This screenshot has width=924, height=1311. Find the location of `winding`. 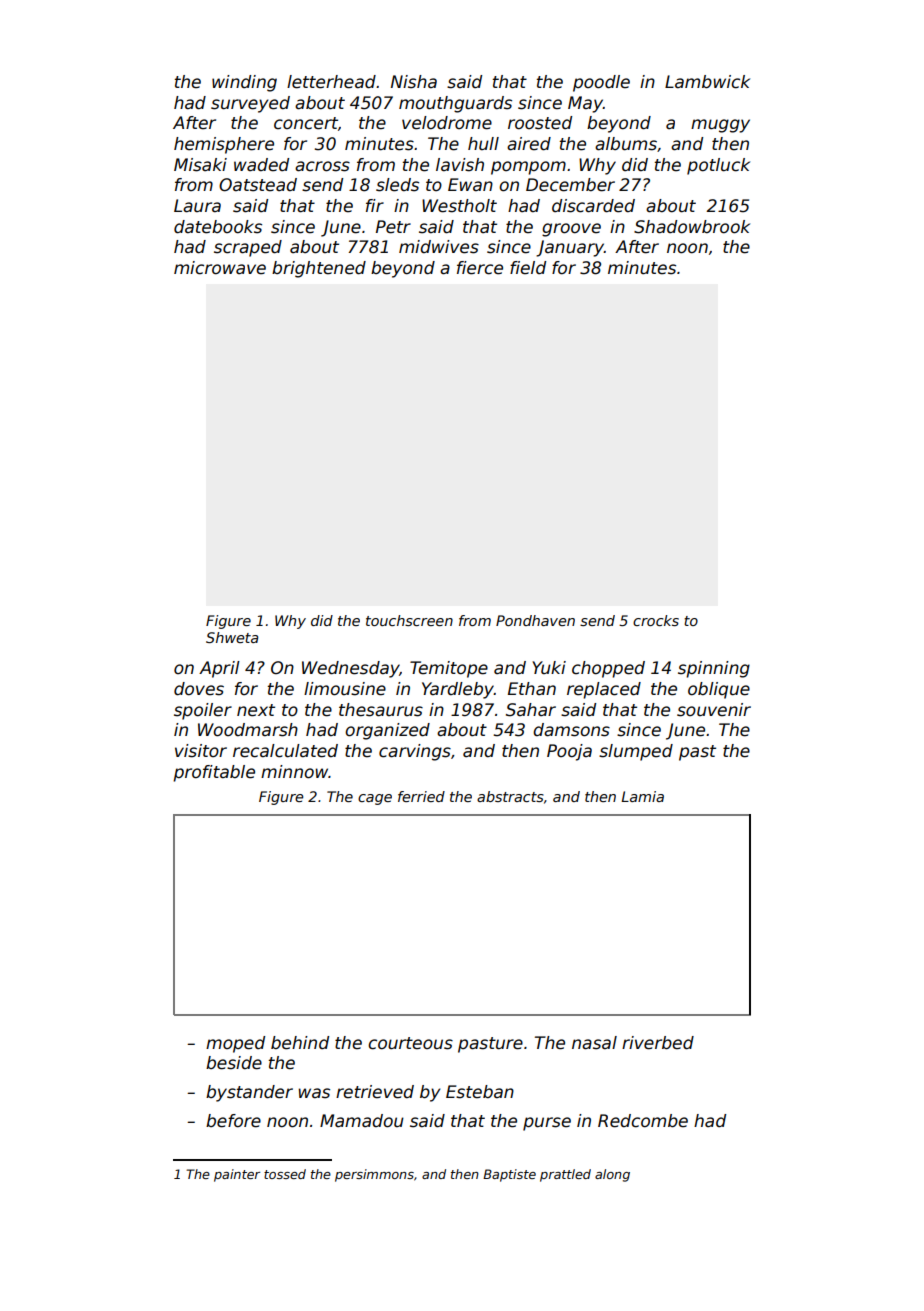

winding is located at coordinates (244, 83).
